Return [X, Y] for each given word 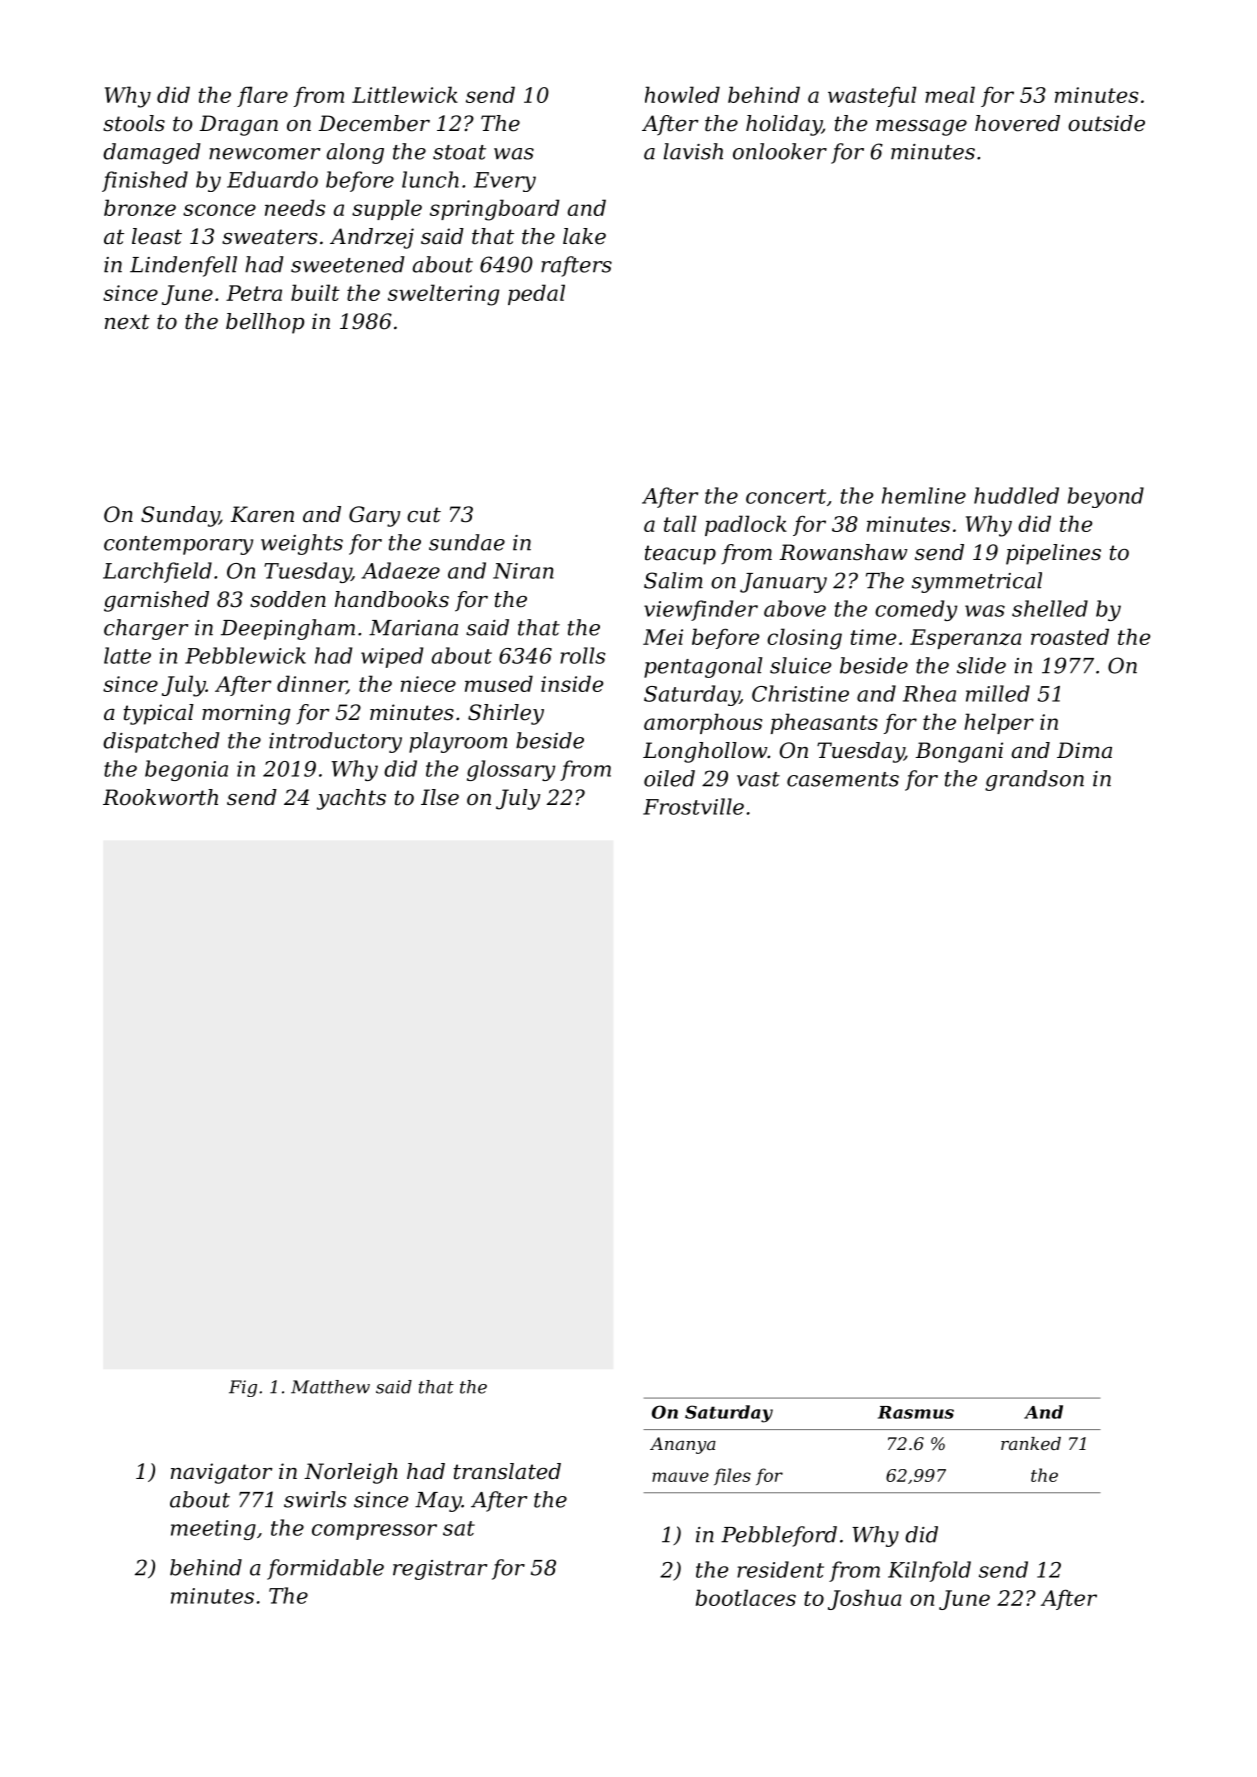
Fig [243, 1388]
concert [786, 496]
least [157, 236]
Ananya [683, 1445]
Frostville [693, 806]
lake [584, 236]
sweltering [443, 295]
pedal [536, 294]
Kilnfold [929, 1571]
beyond [1106, 497]
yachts [351, 799]
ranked [1031, 1443]
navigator [222, 1473]
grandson [1034, 780]
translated [507, 1471]
